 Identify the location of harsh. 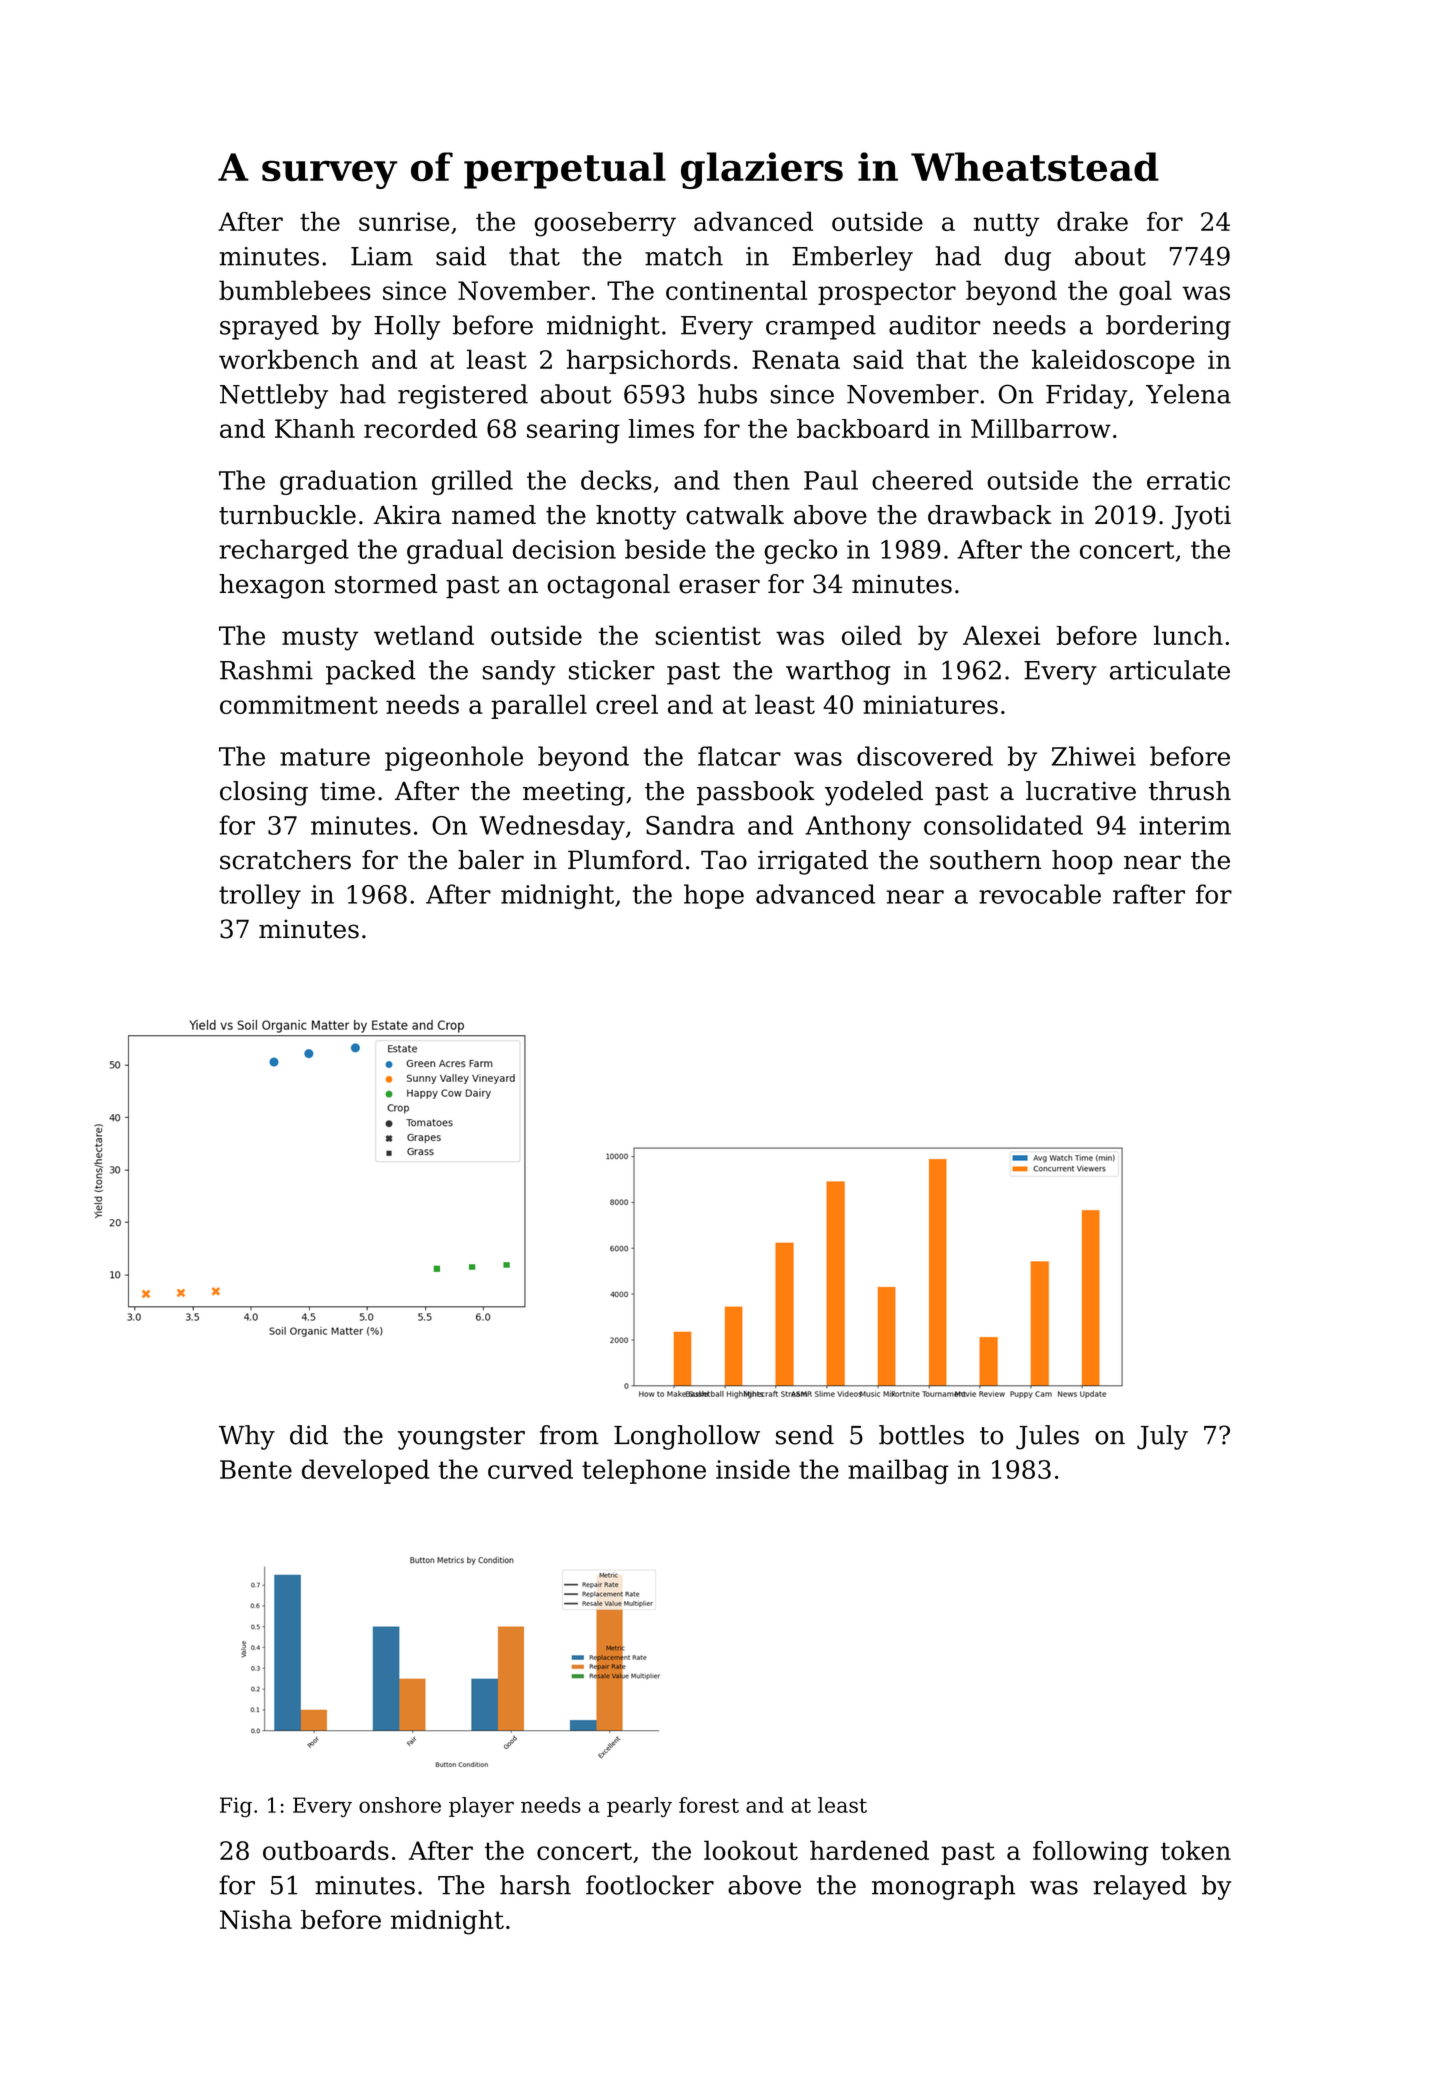
(535, 1885).
